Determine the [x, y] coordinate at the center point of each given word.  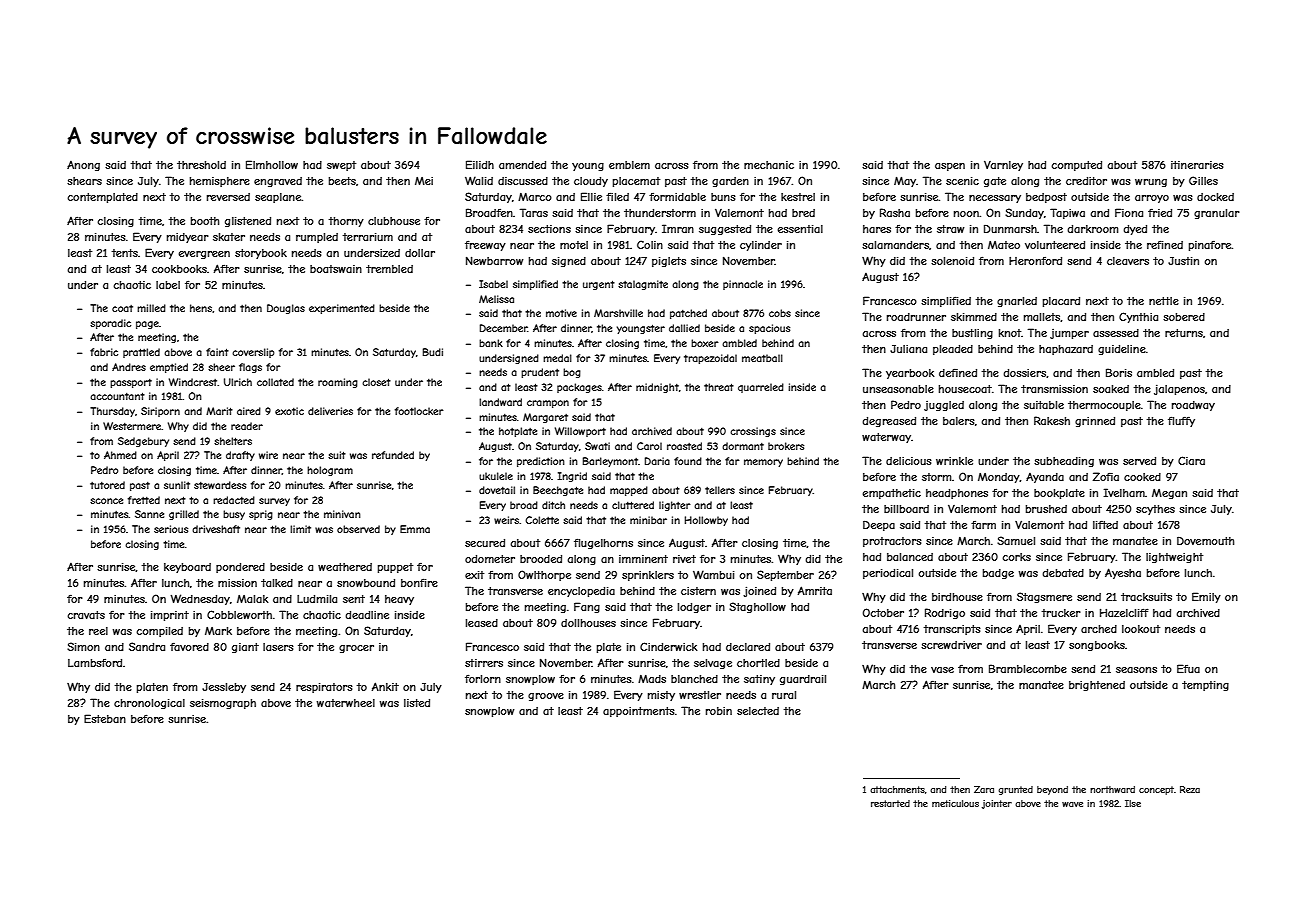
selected [758, 711]
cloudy [591, 182]
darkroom [1093, 229]
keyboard [187, 568]
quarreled [761, 388]
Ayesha [1123, 573]
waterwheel [346, 703]
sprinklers [648, 576]
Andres [129, 367]
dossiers [1024, 373]
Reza [1190, 789]
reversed [228, 197]
